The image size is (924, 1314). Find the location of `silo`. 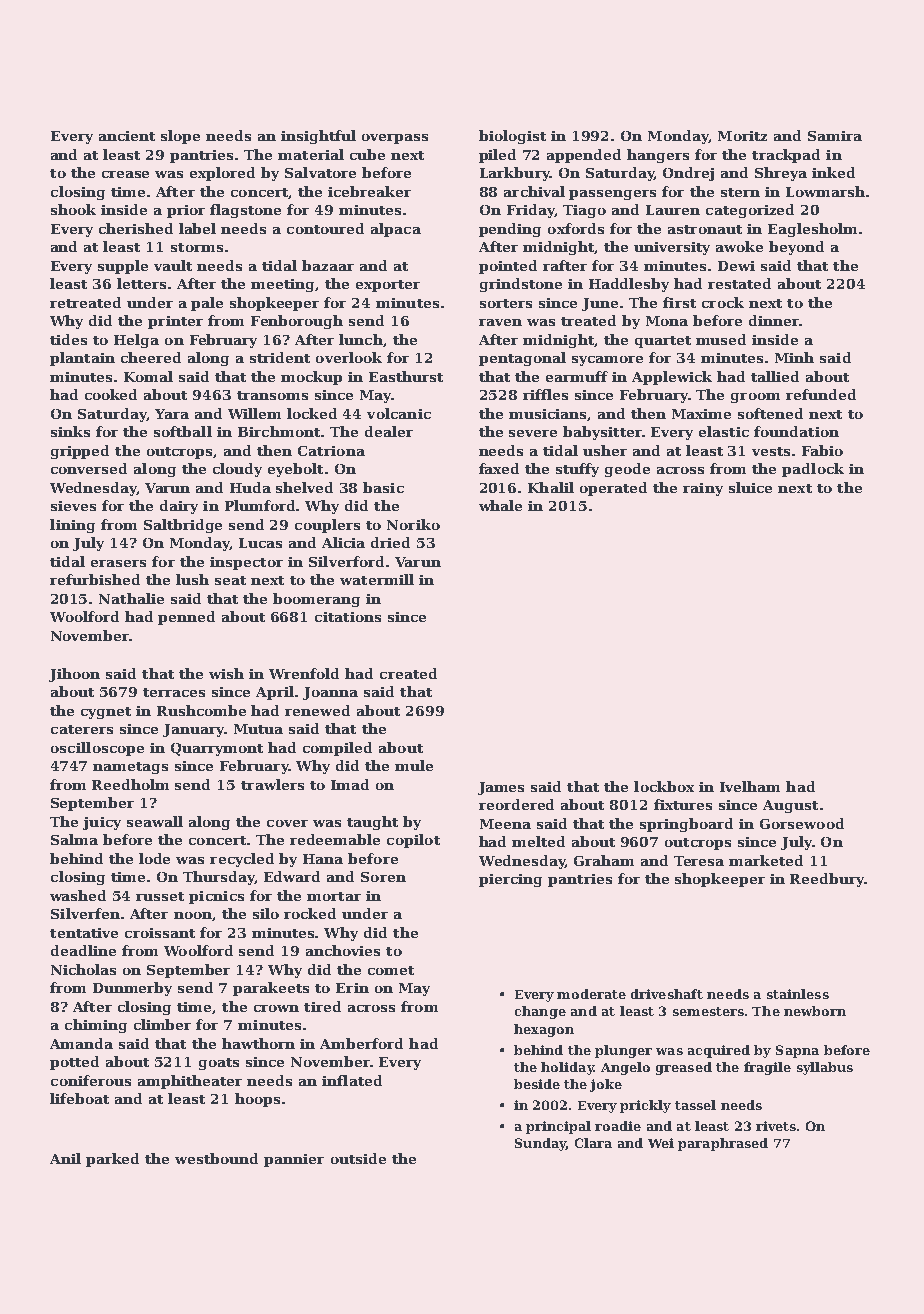

silo is located at coordinates (266, 913).
